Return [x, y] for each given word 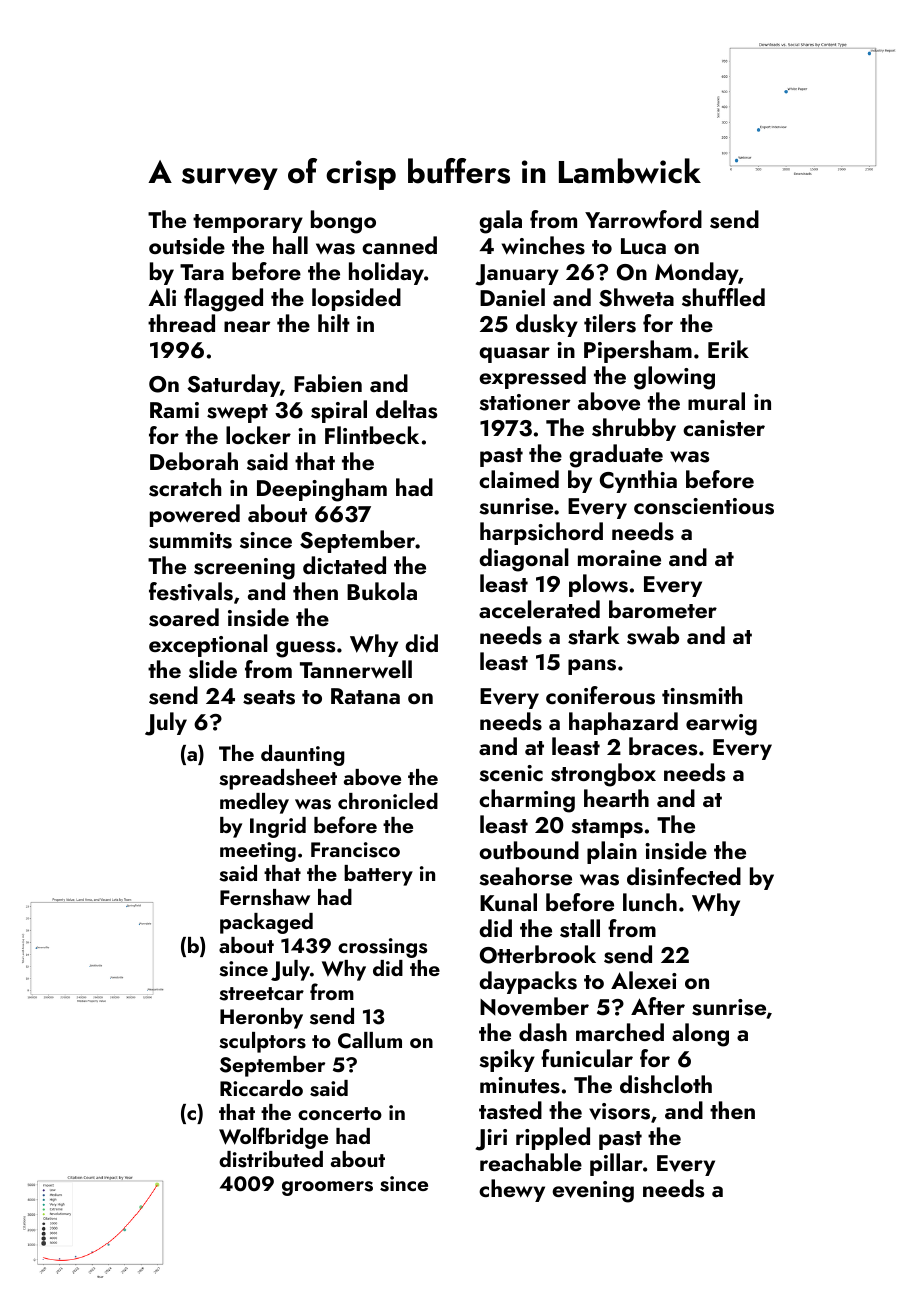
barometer [663, 609]
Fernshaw [265, 897]
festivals [191, 591]
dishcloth [666, 1084]
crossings [382, 948]
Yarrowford [643, 219]
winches [543, 245]
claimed [519, 479]
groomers [327, 1188]
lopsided [356, 299]
